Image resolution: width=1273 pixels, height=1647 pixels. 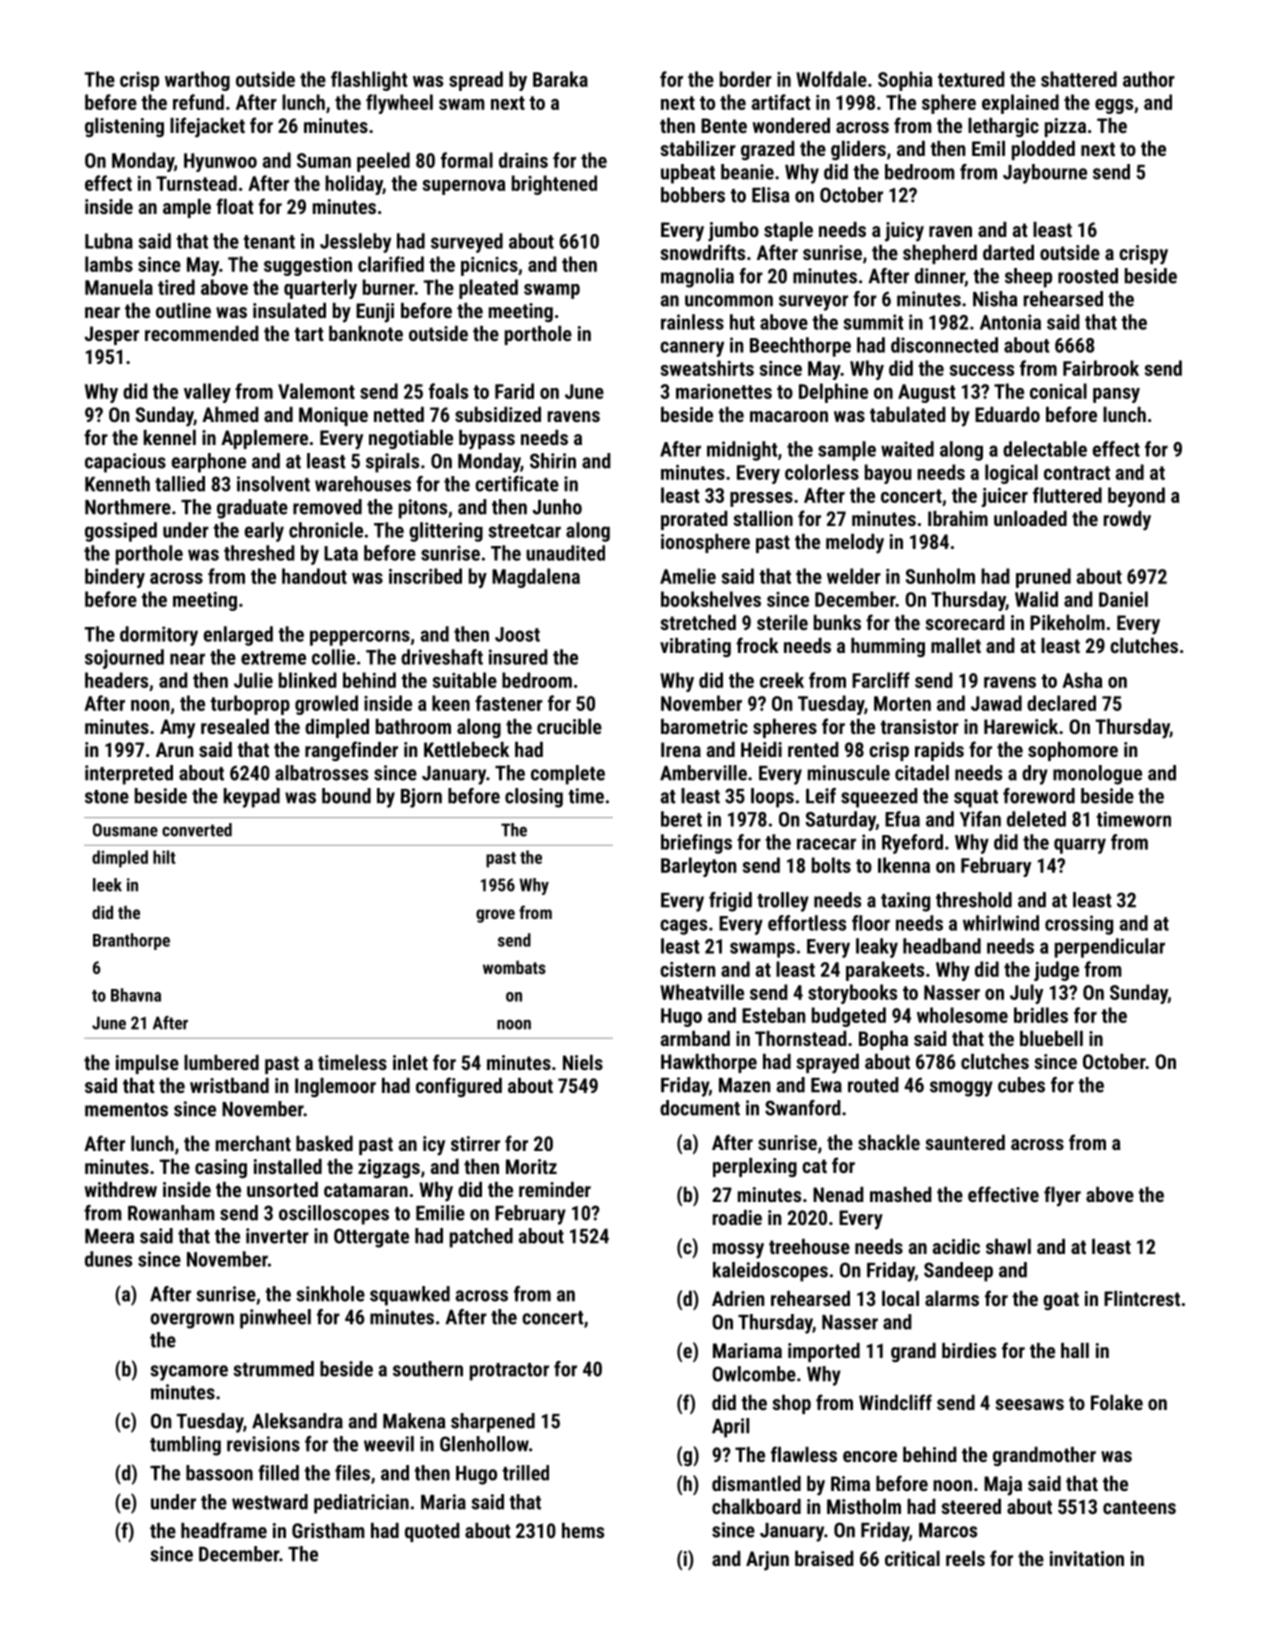 I want to click on perpendicular, so click(x=1110, y=948).
